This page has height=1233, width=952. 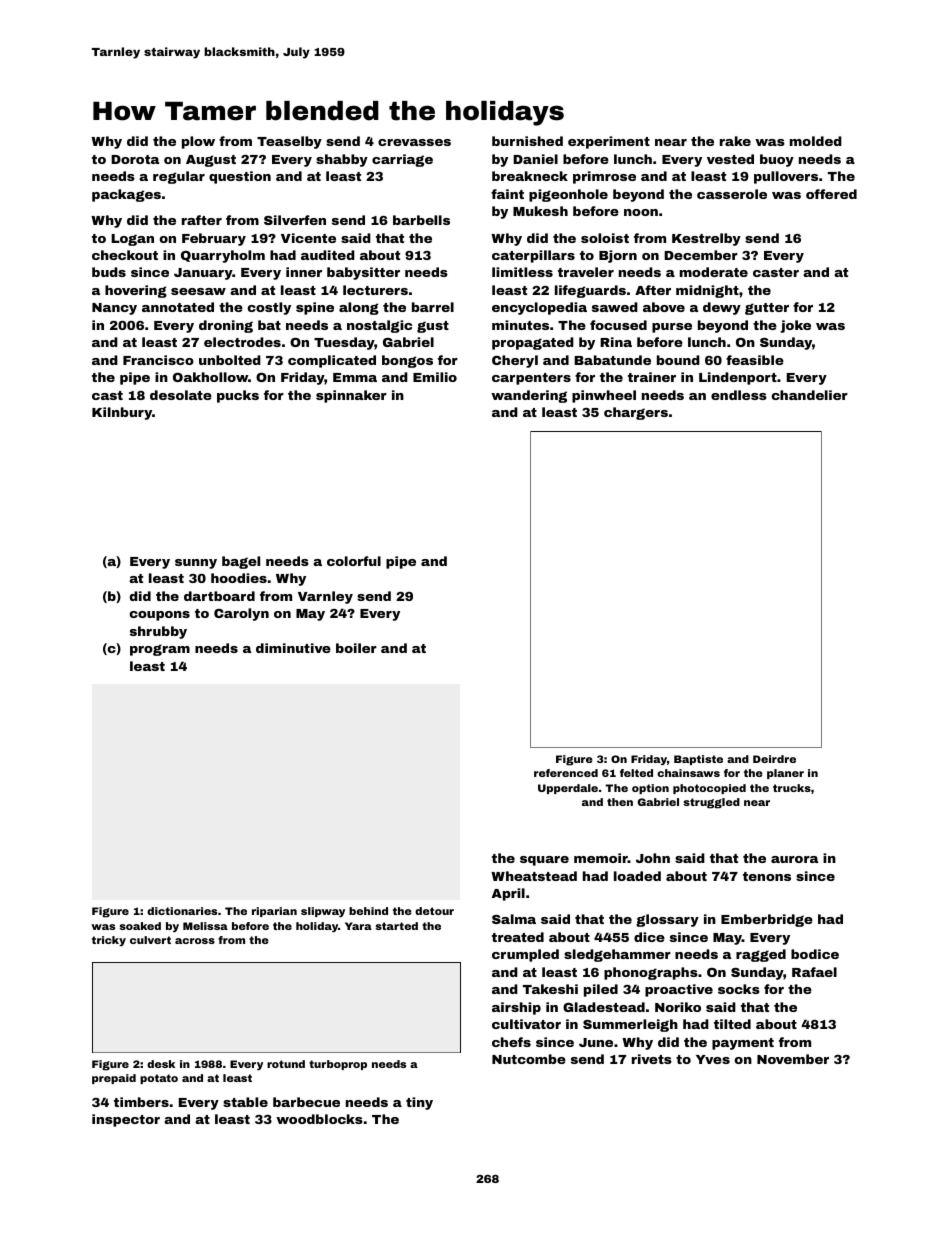 I want to click on plow, so click(x=198, y=142).
